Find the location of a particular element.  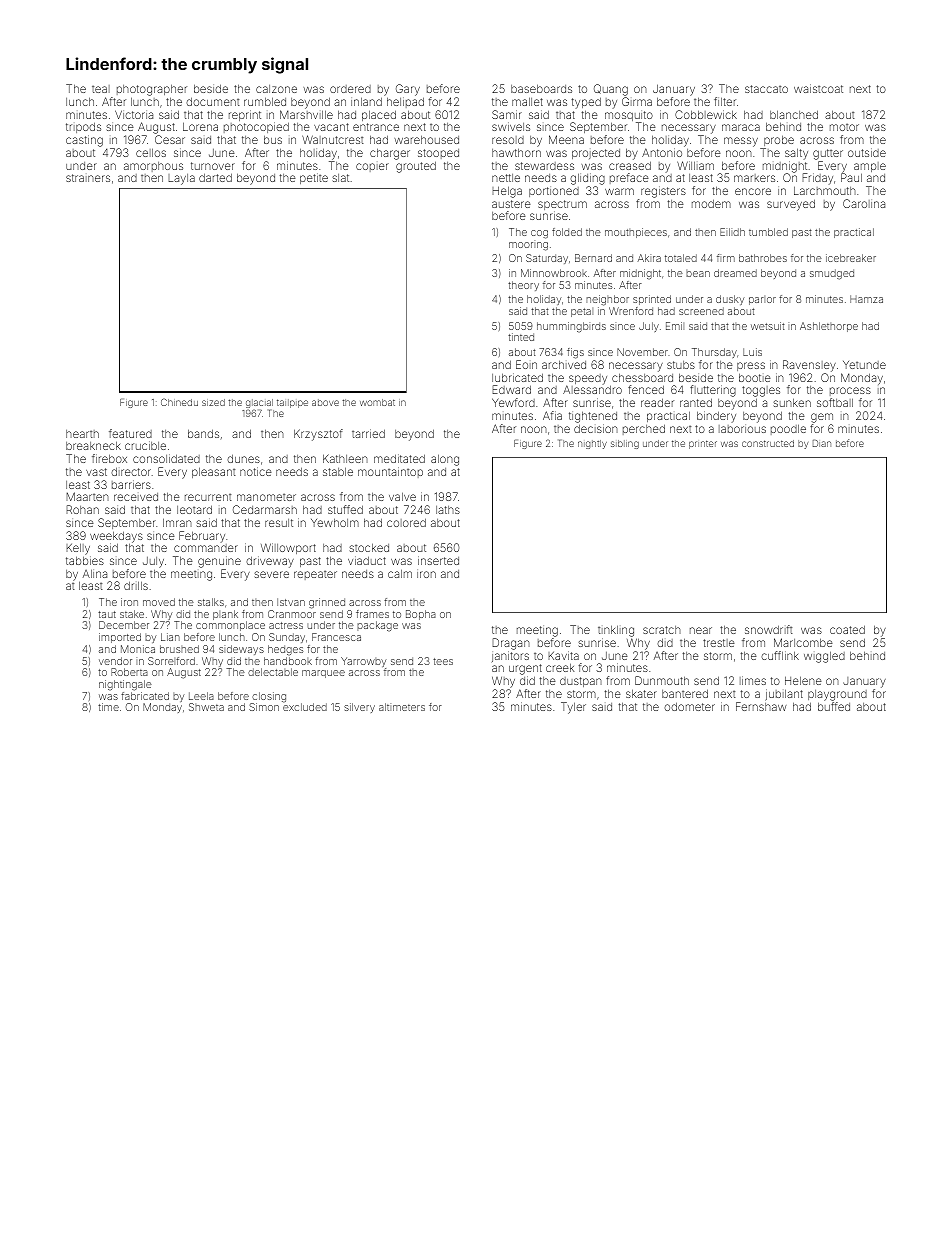

fenced is located at coordinates (646, 389).
